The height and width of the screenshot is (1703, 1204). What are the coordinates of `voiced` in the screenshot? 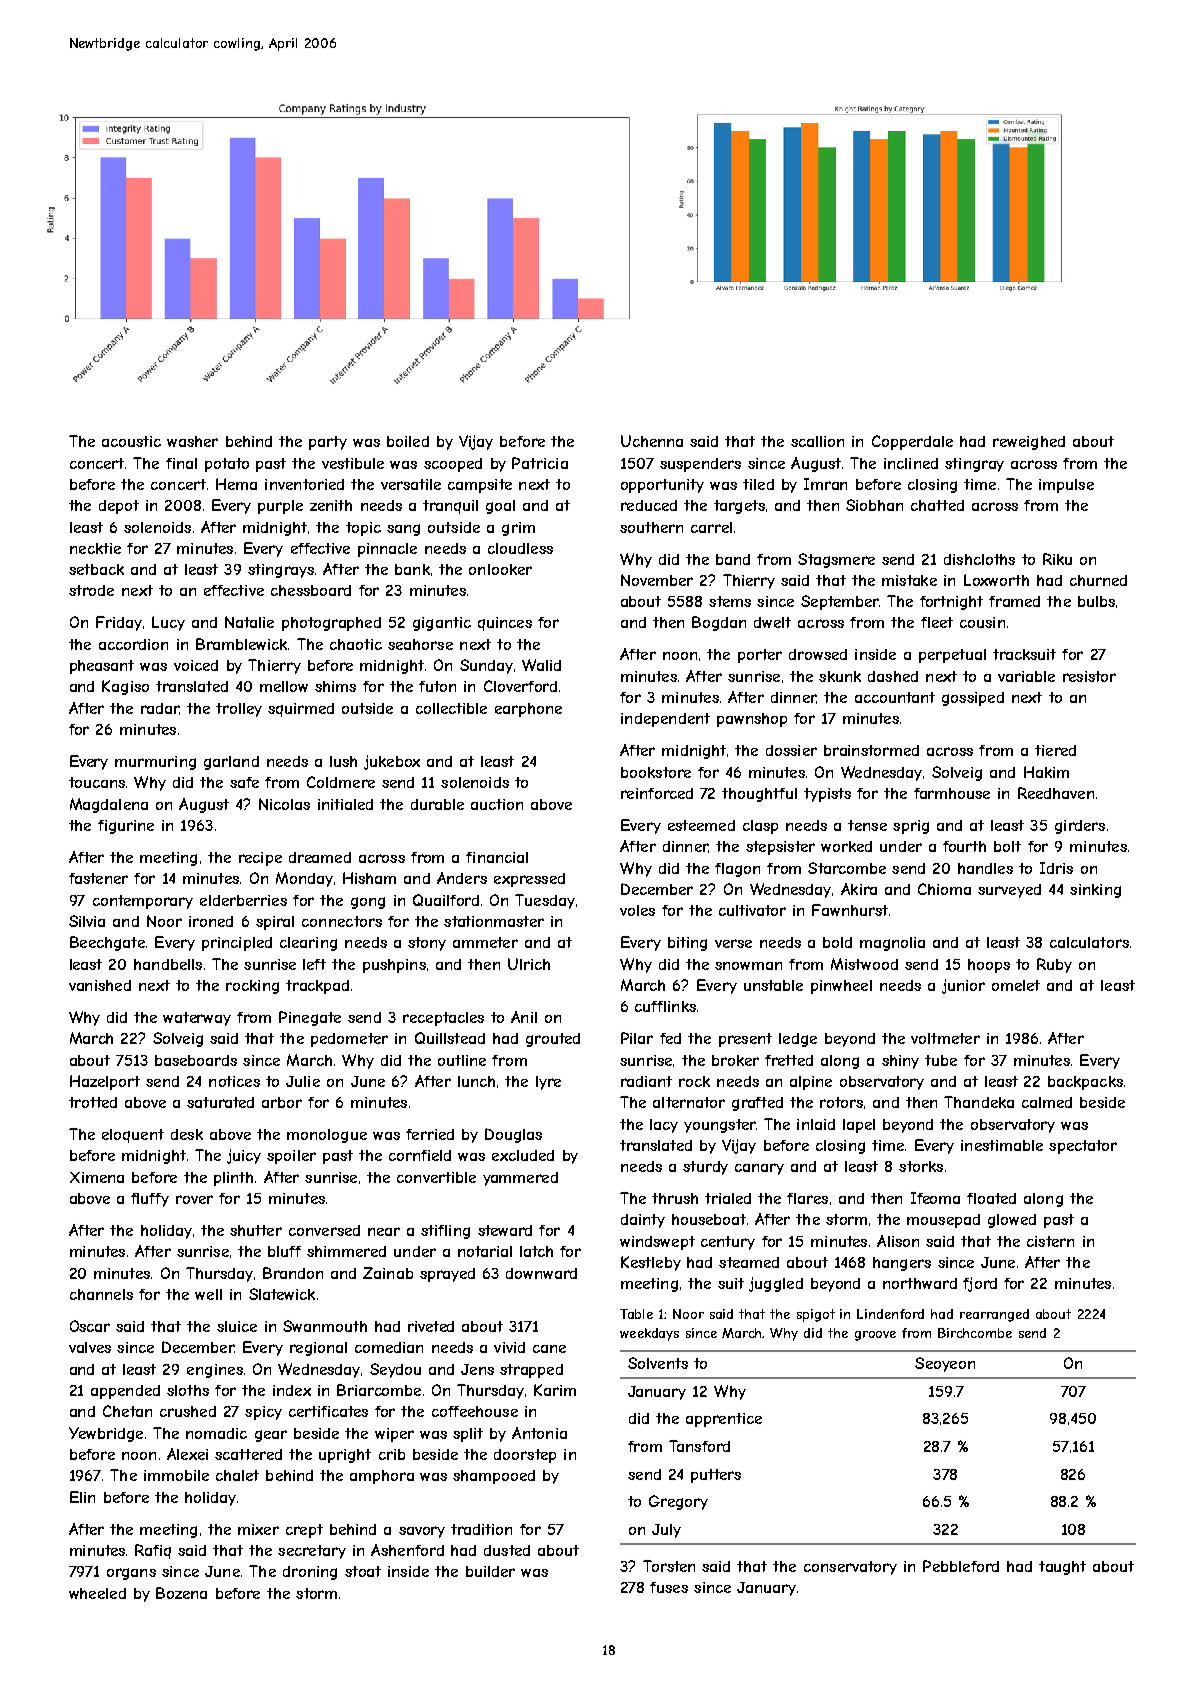 It's located at (196, 665).
